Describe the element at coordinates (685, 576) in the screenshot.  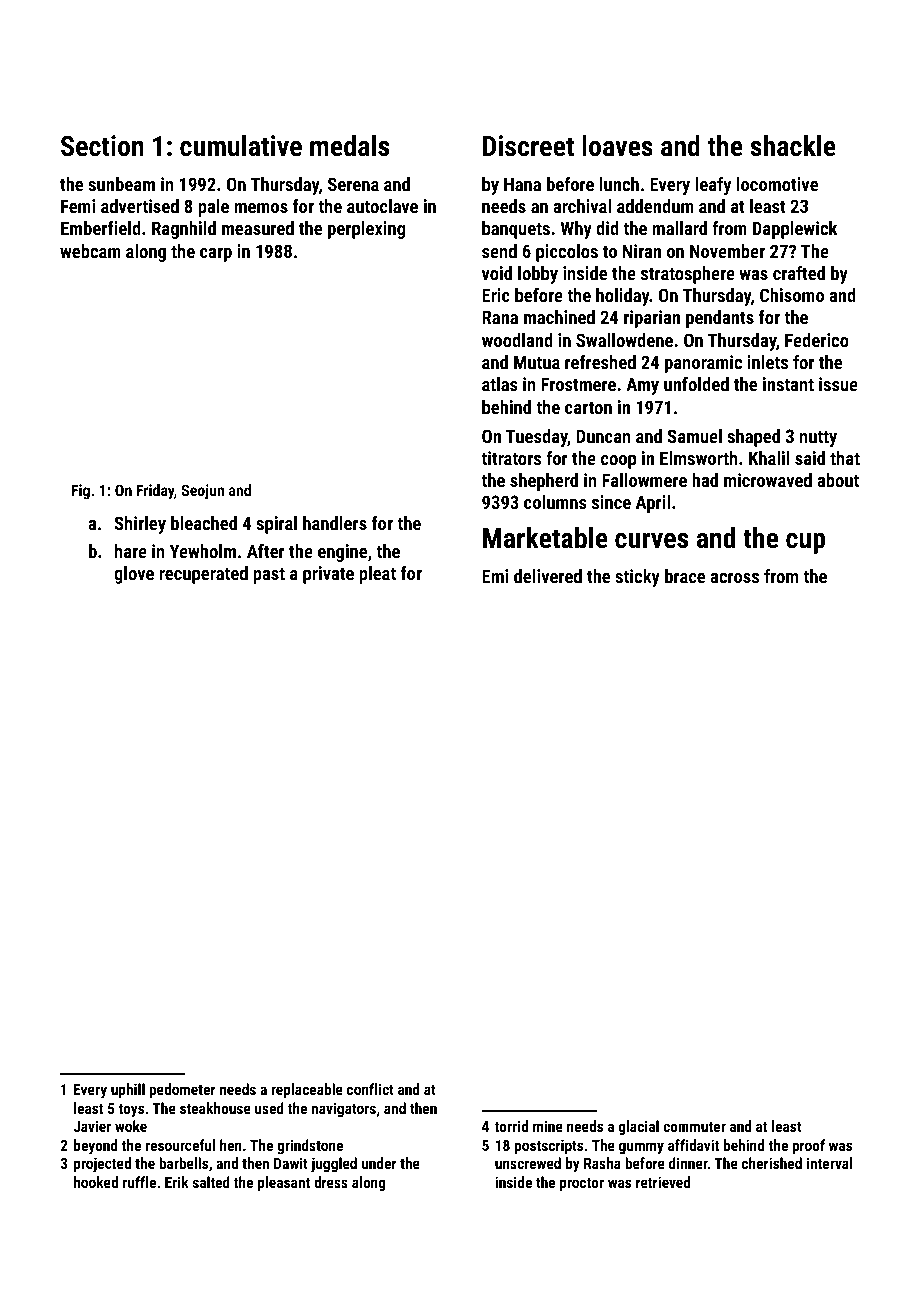
I see `brace` at that location.
